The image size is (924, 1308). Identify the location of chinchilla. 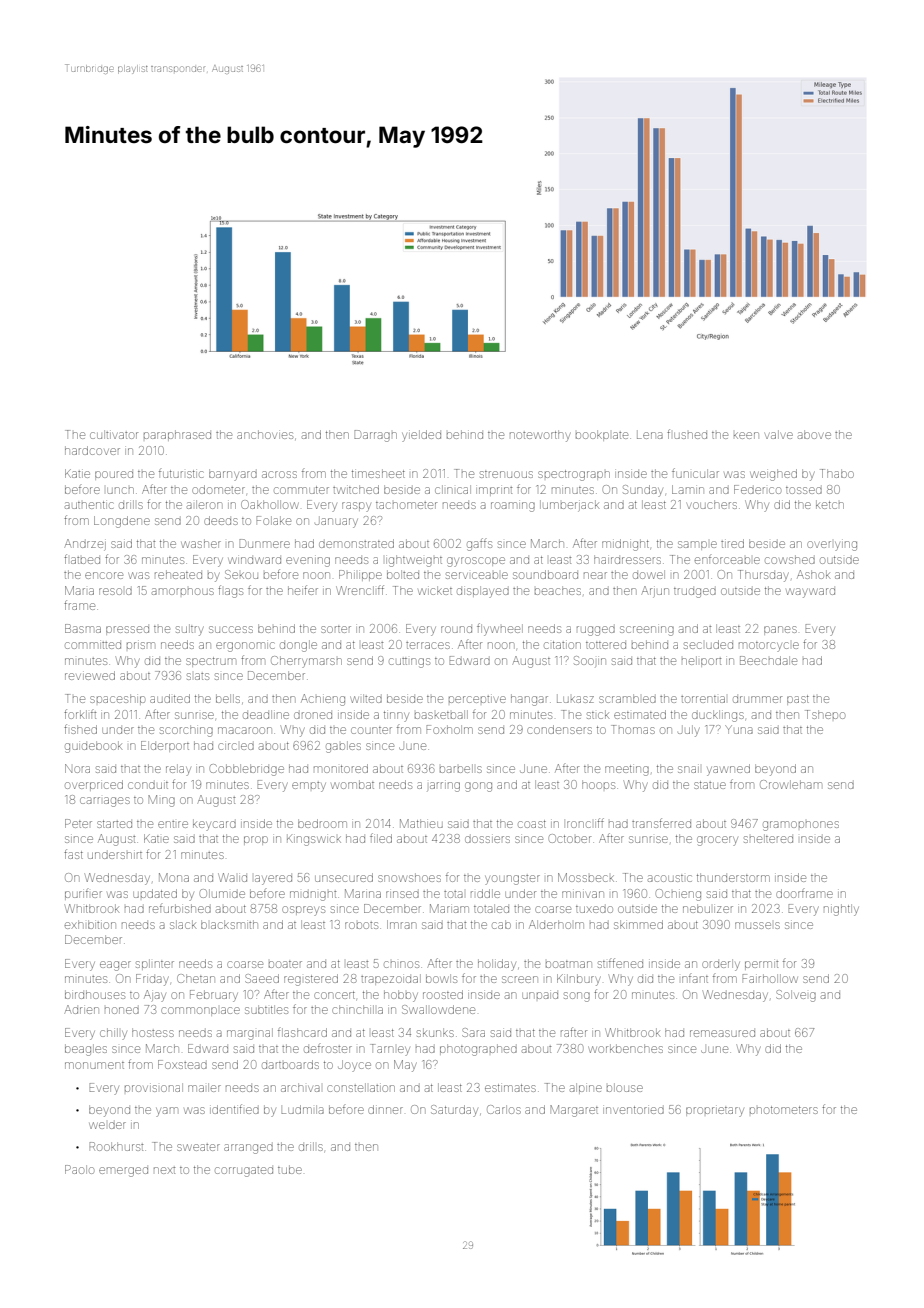
(357, 1009).
